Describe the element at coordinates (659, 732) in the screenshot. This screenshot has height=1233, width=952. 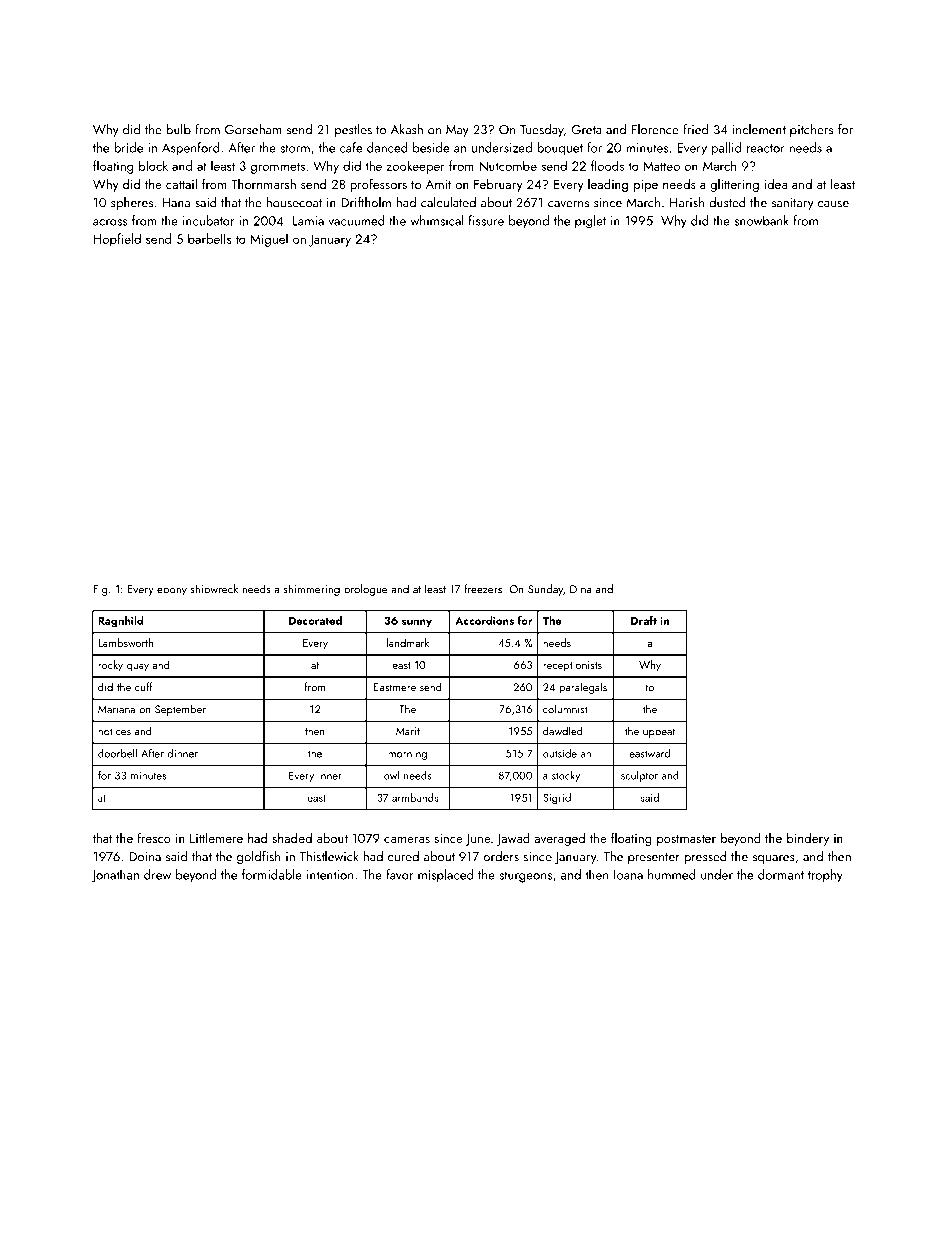
I see `upbeat` at that location.
